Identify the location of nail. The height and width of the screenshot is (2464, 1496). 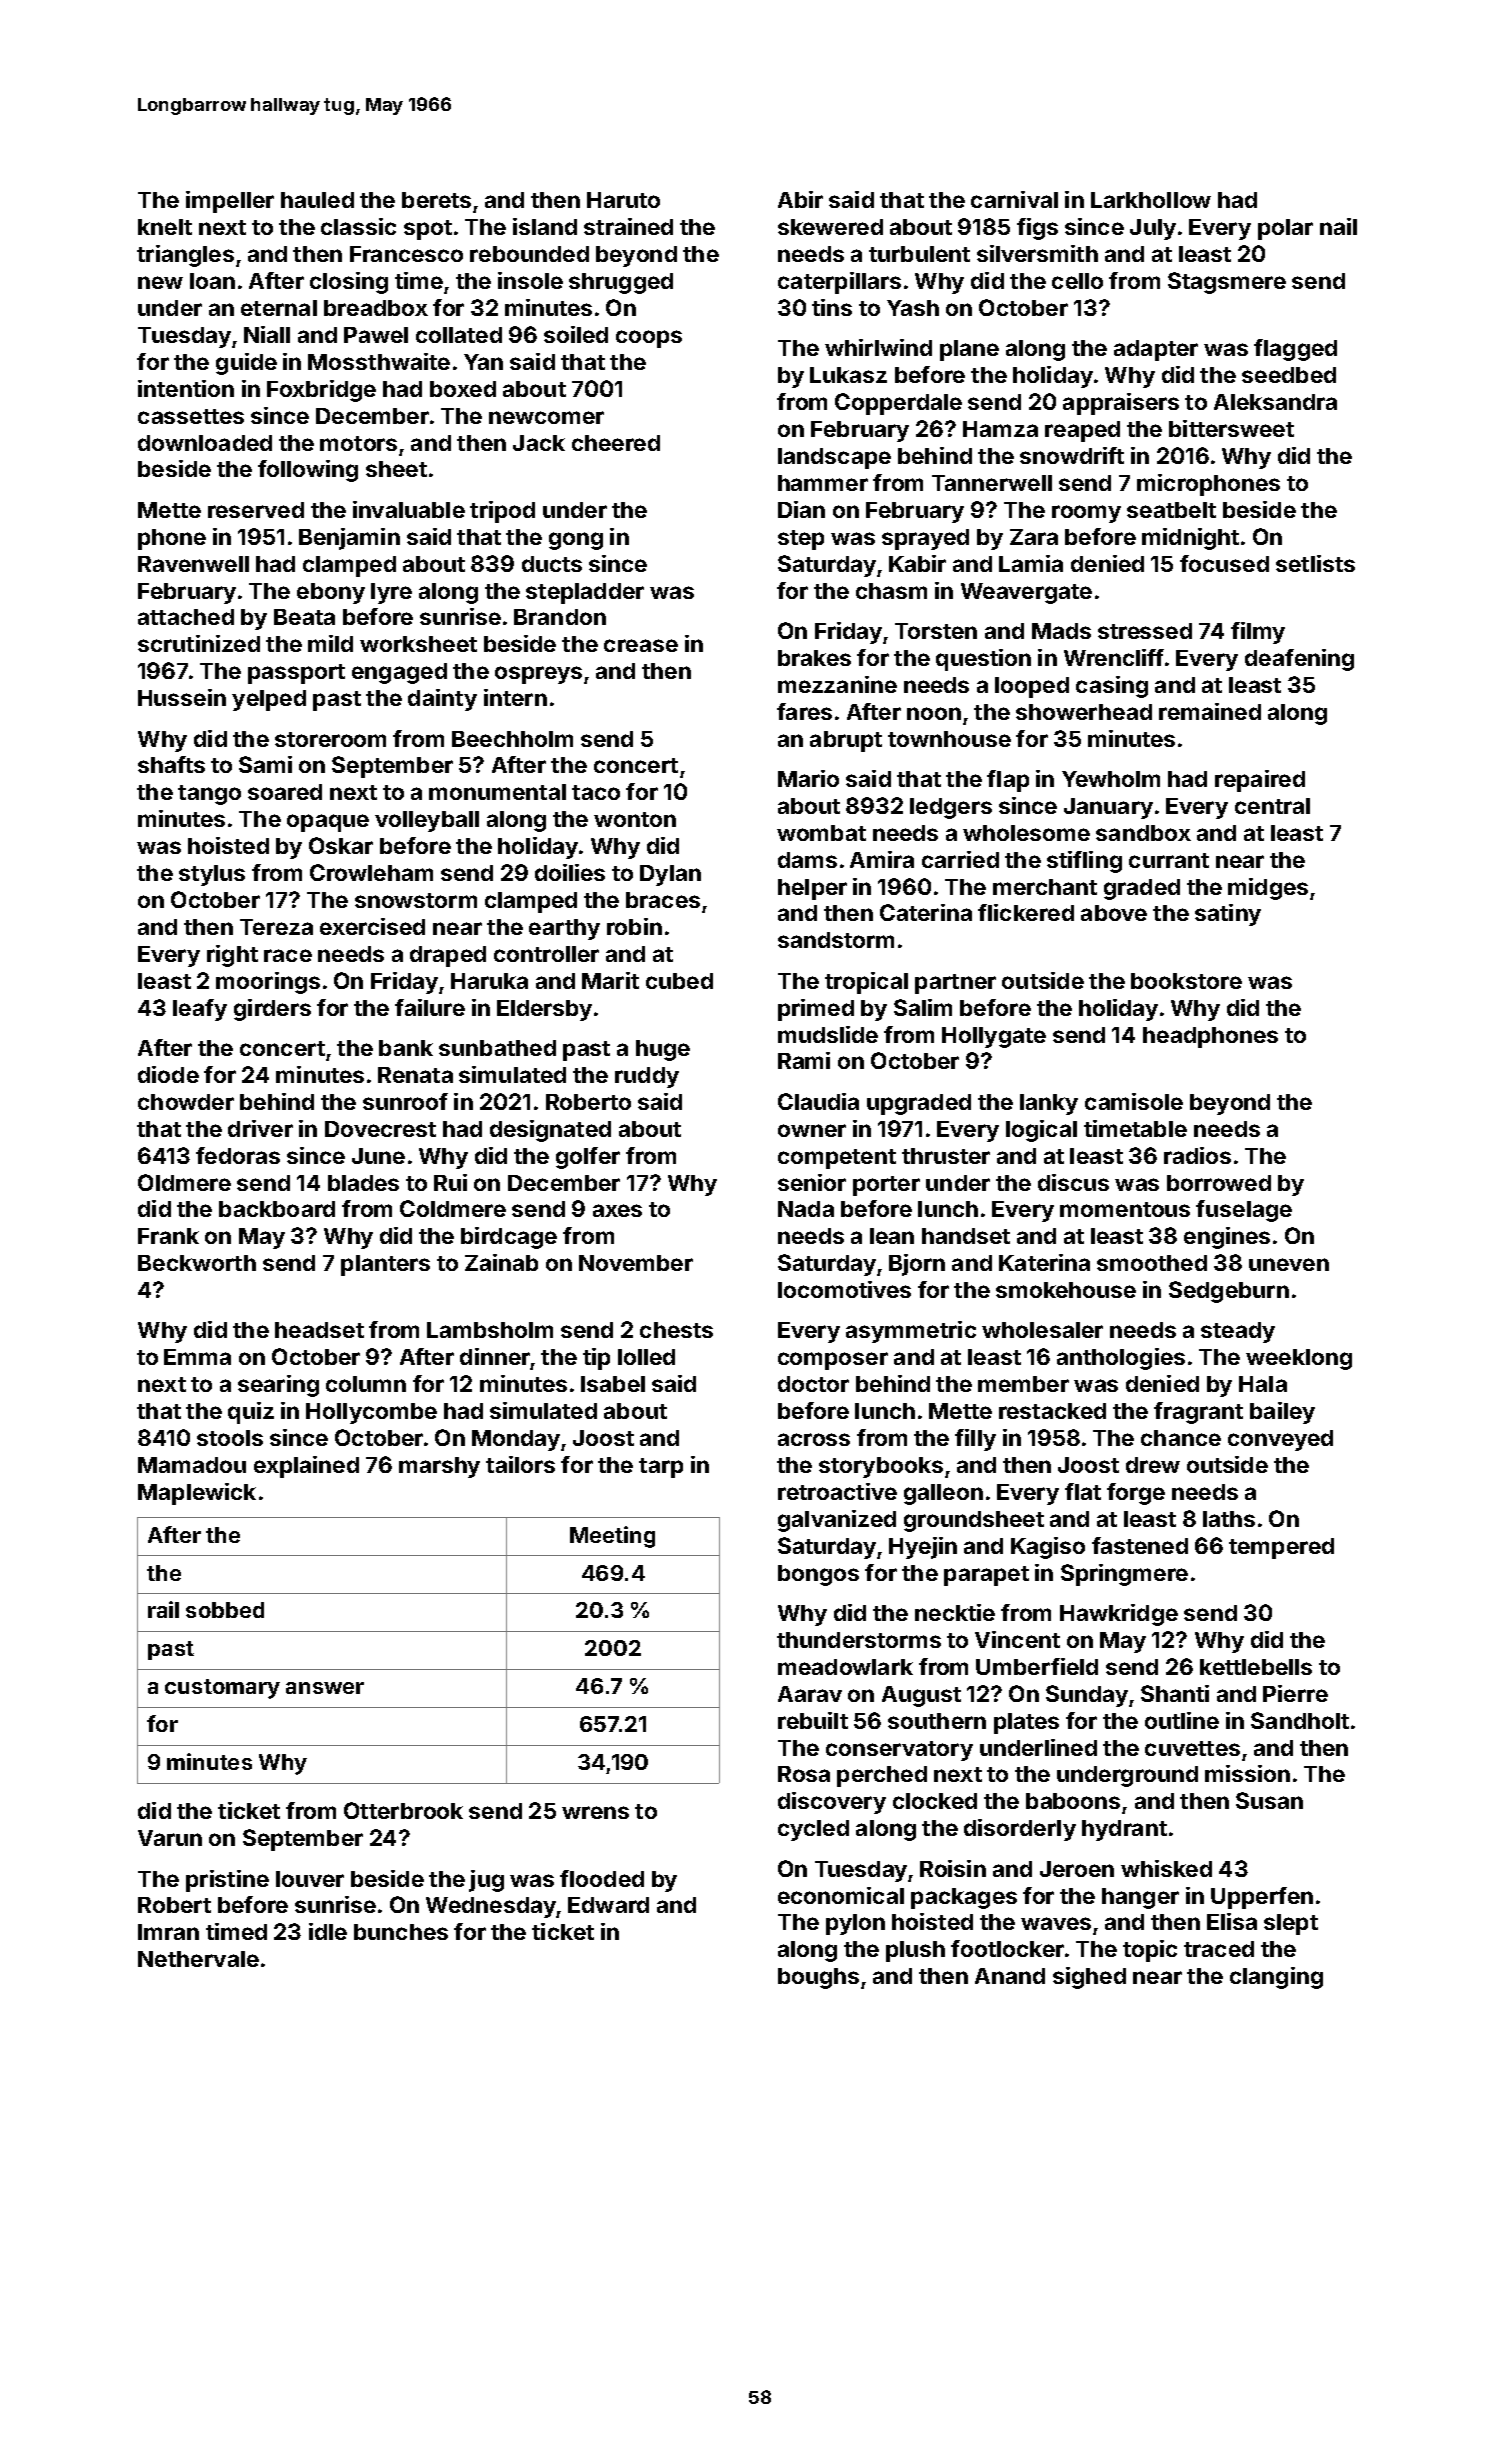
(1338, 226).
